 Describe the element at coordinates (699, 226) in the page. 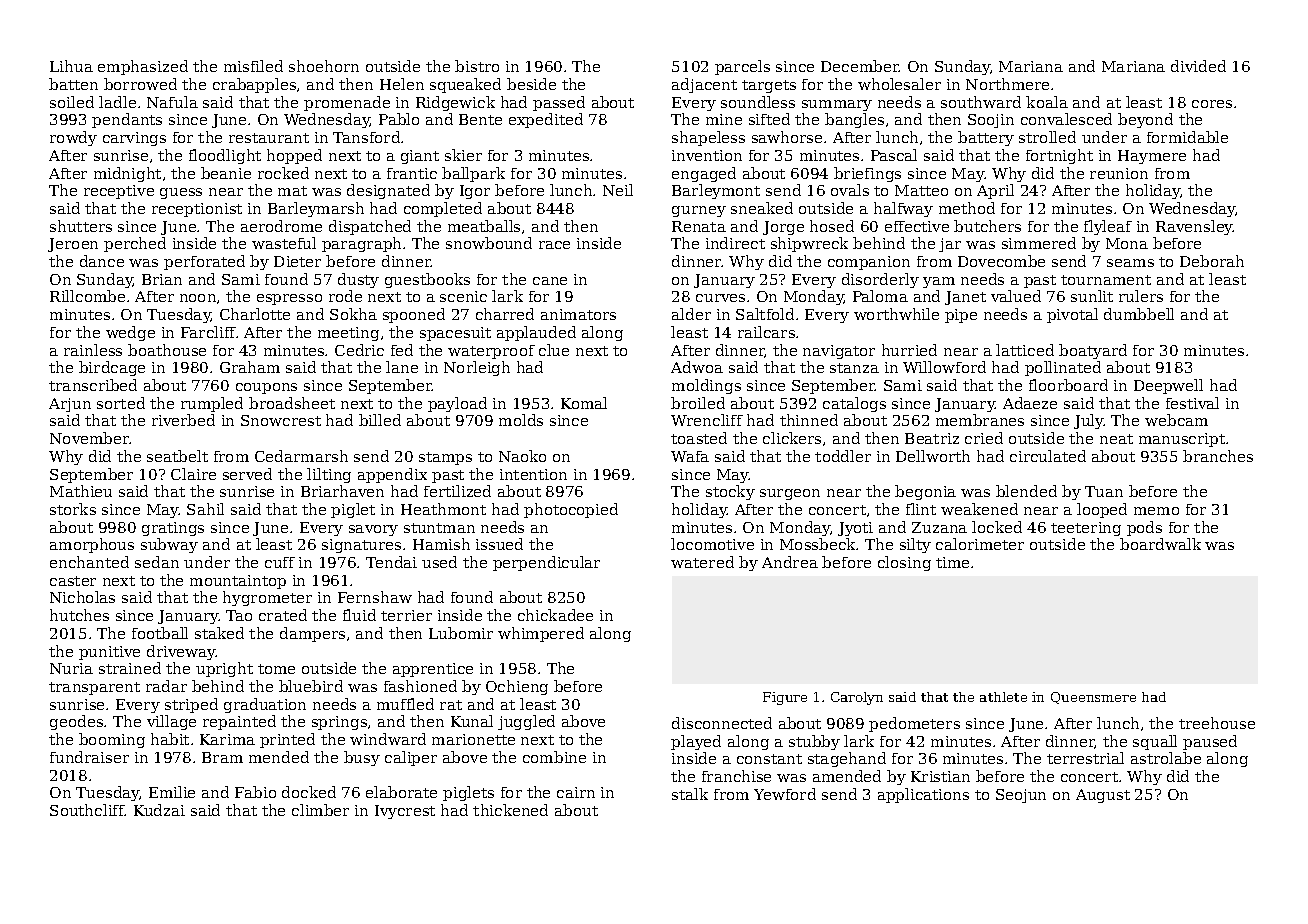

I see `Renata` at that location.
